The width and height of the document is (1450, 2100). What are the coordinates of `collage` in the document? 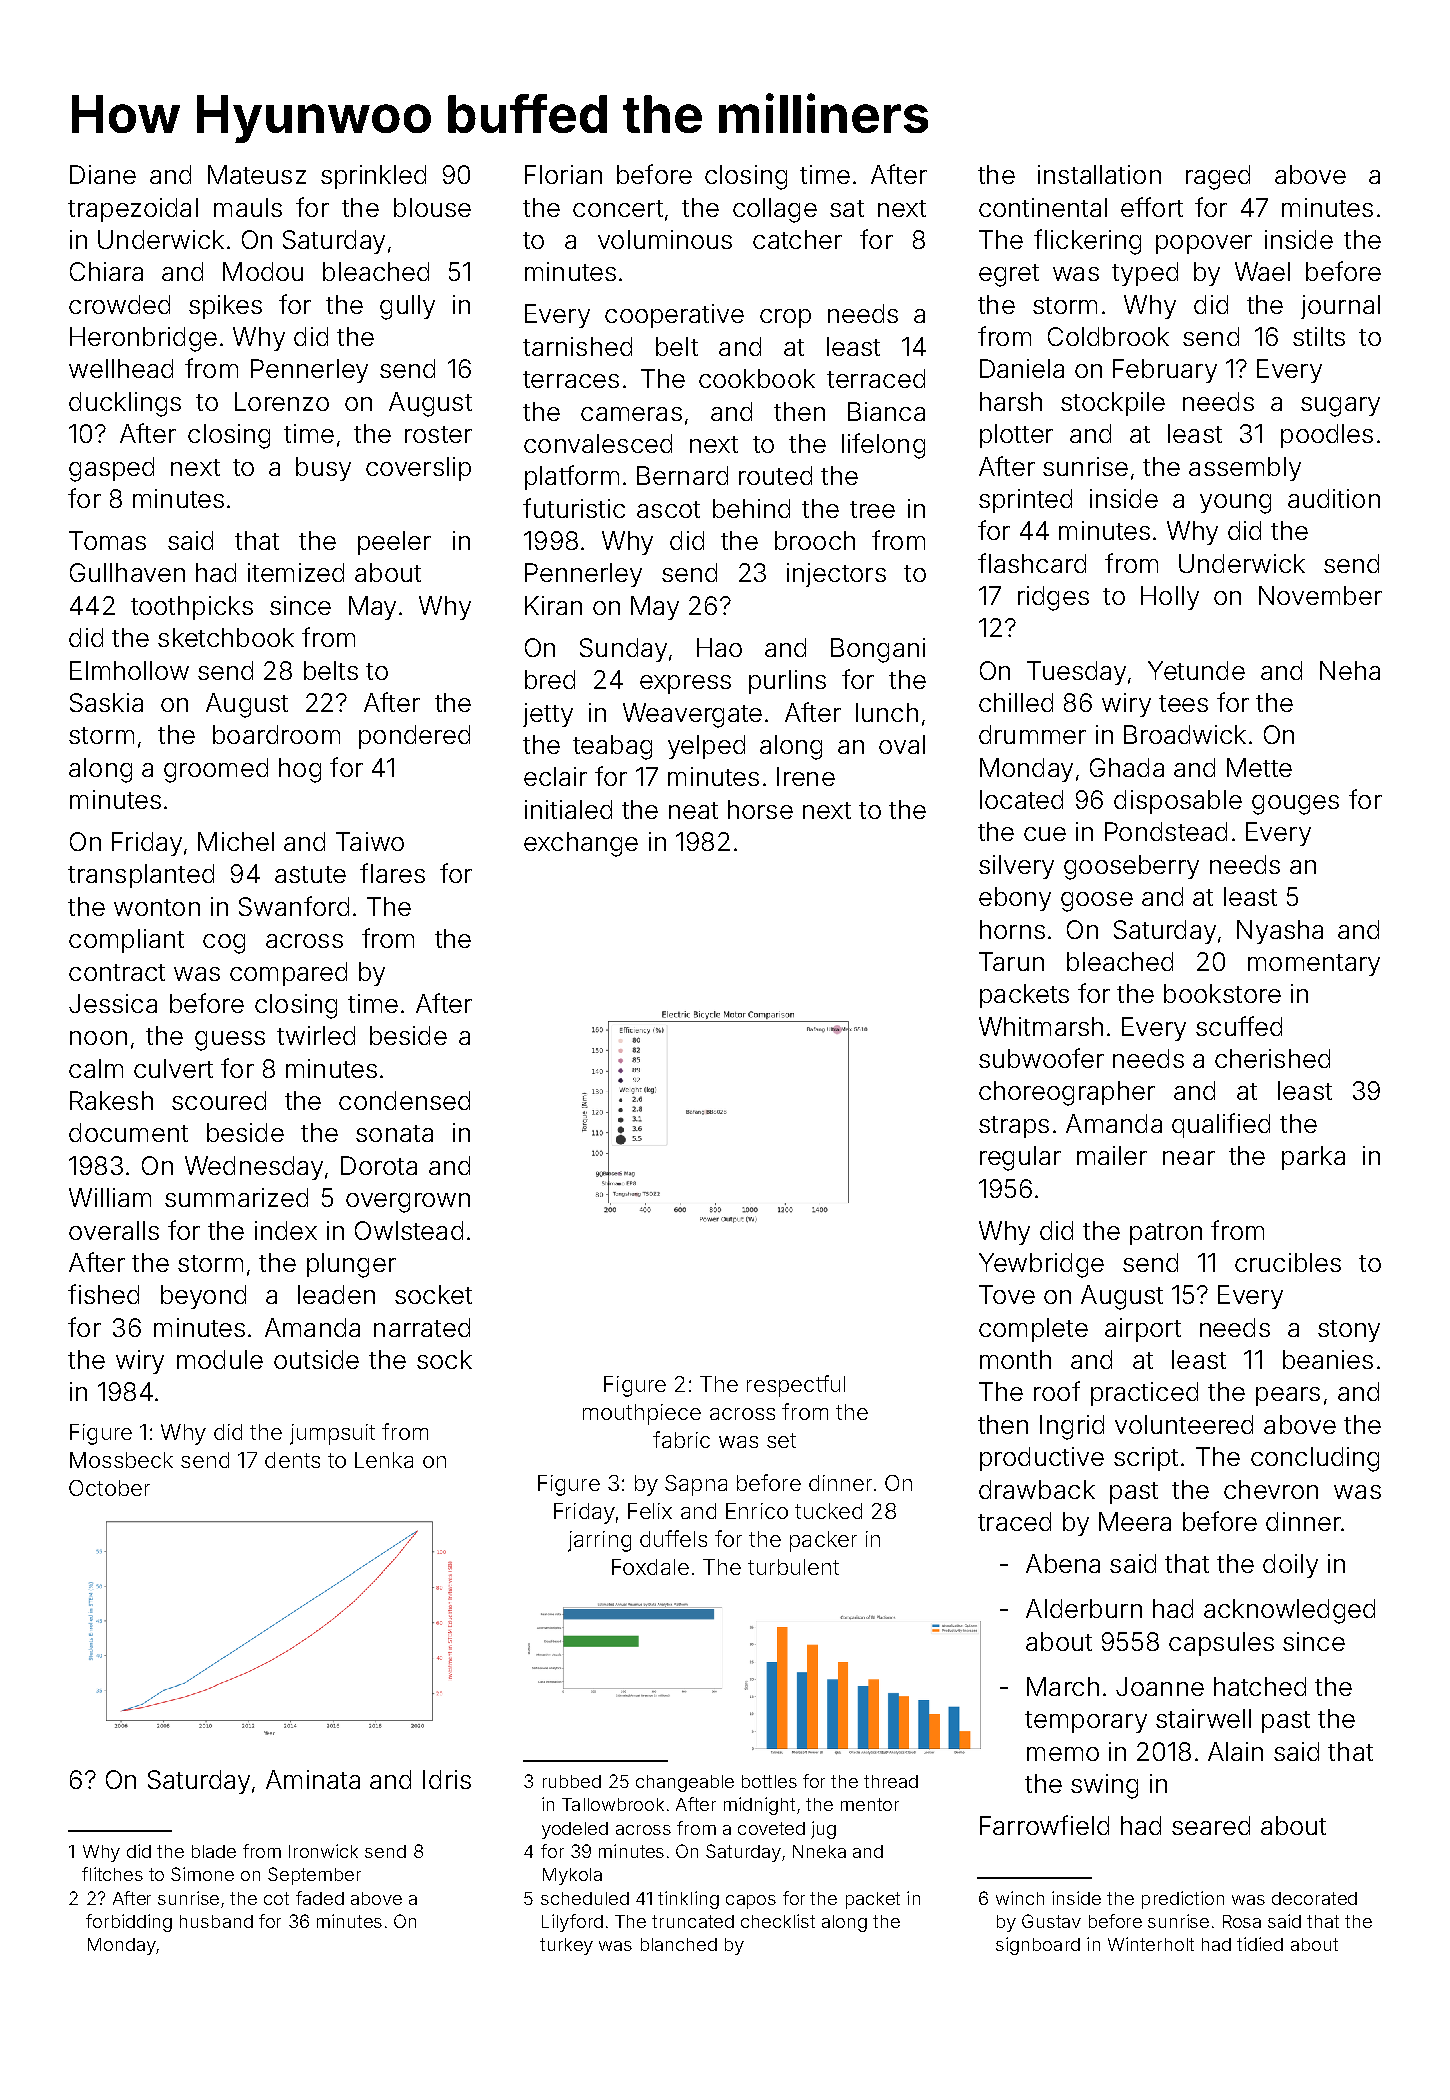 It's located at (775, 210).
